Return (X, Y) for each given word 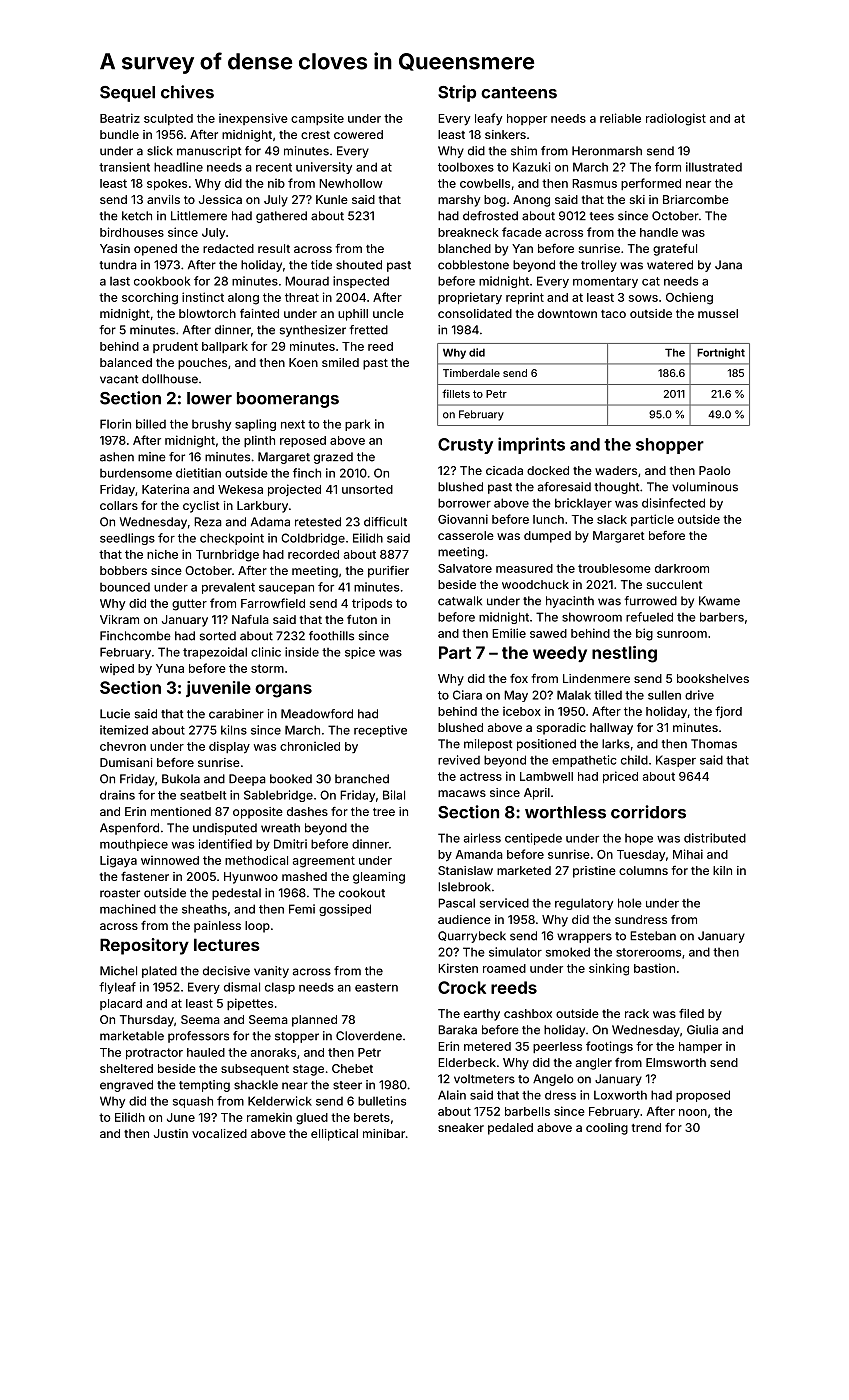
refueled (649, 617)
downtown (567, 313)
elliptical (334, 1135)
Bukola (181, 779)
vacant (119, 379)
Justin (171, 1133)
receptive (380, 731)
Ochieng (689, 298)
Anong (531, 201)
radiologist (676, 119)
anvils (163, 199)
